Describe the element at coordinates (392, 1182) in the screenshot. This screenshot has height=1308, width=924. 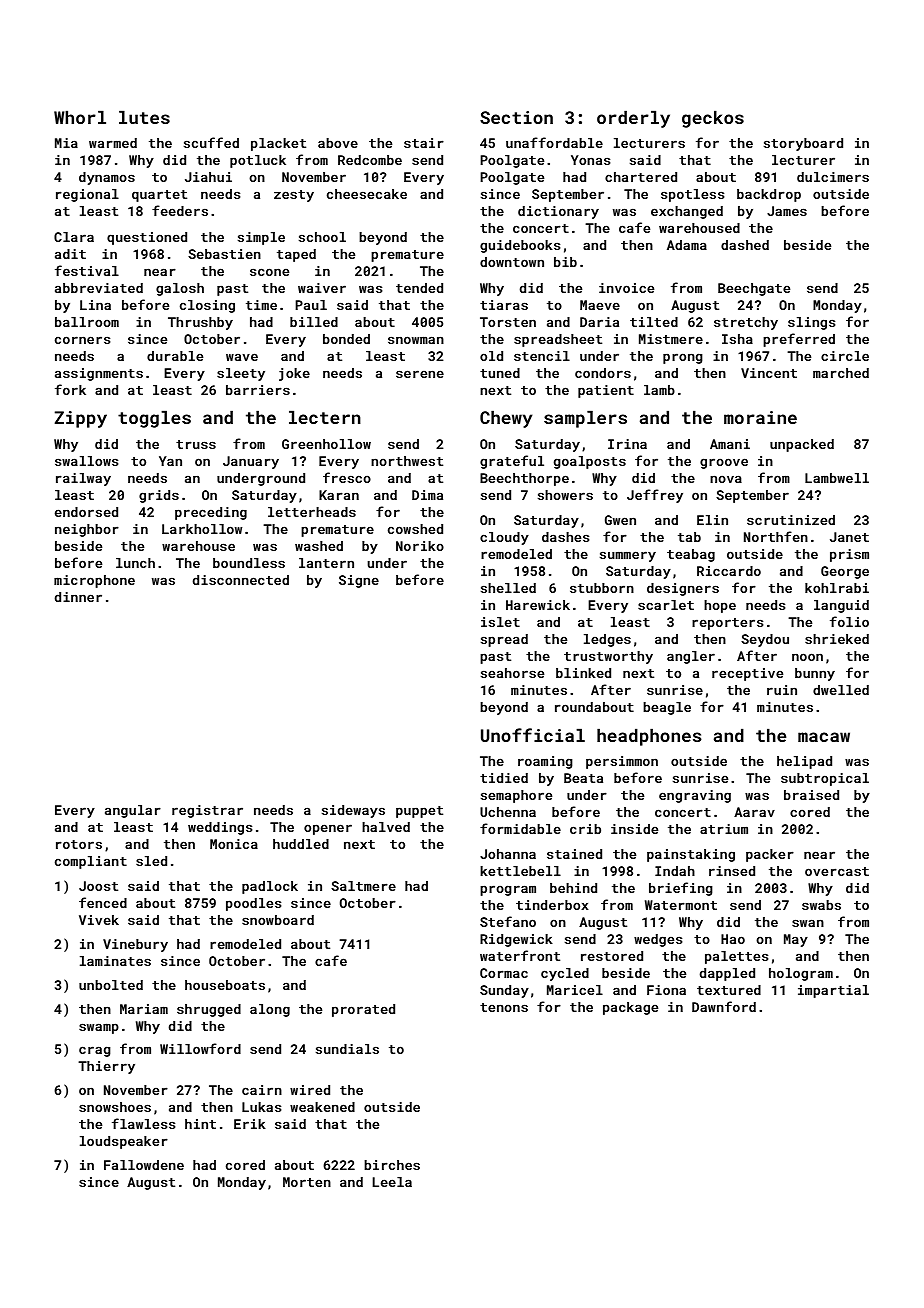
I see `Leela` at that location.
